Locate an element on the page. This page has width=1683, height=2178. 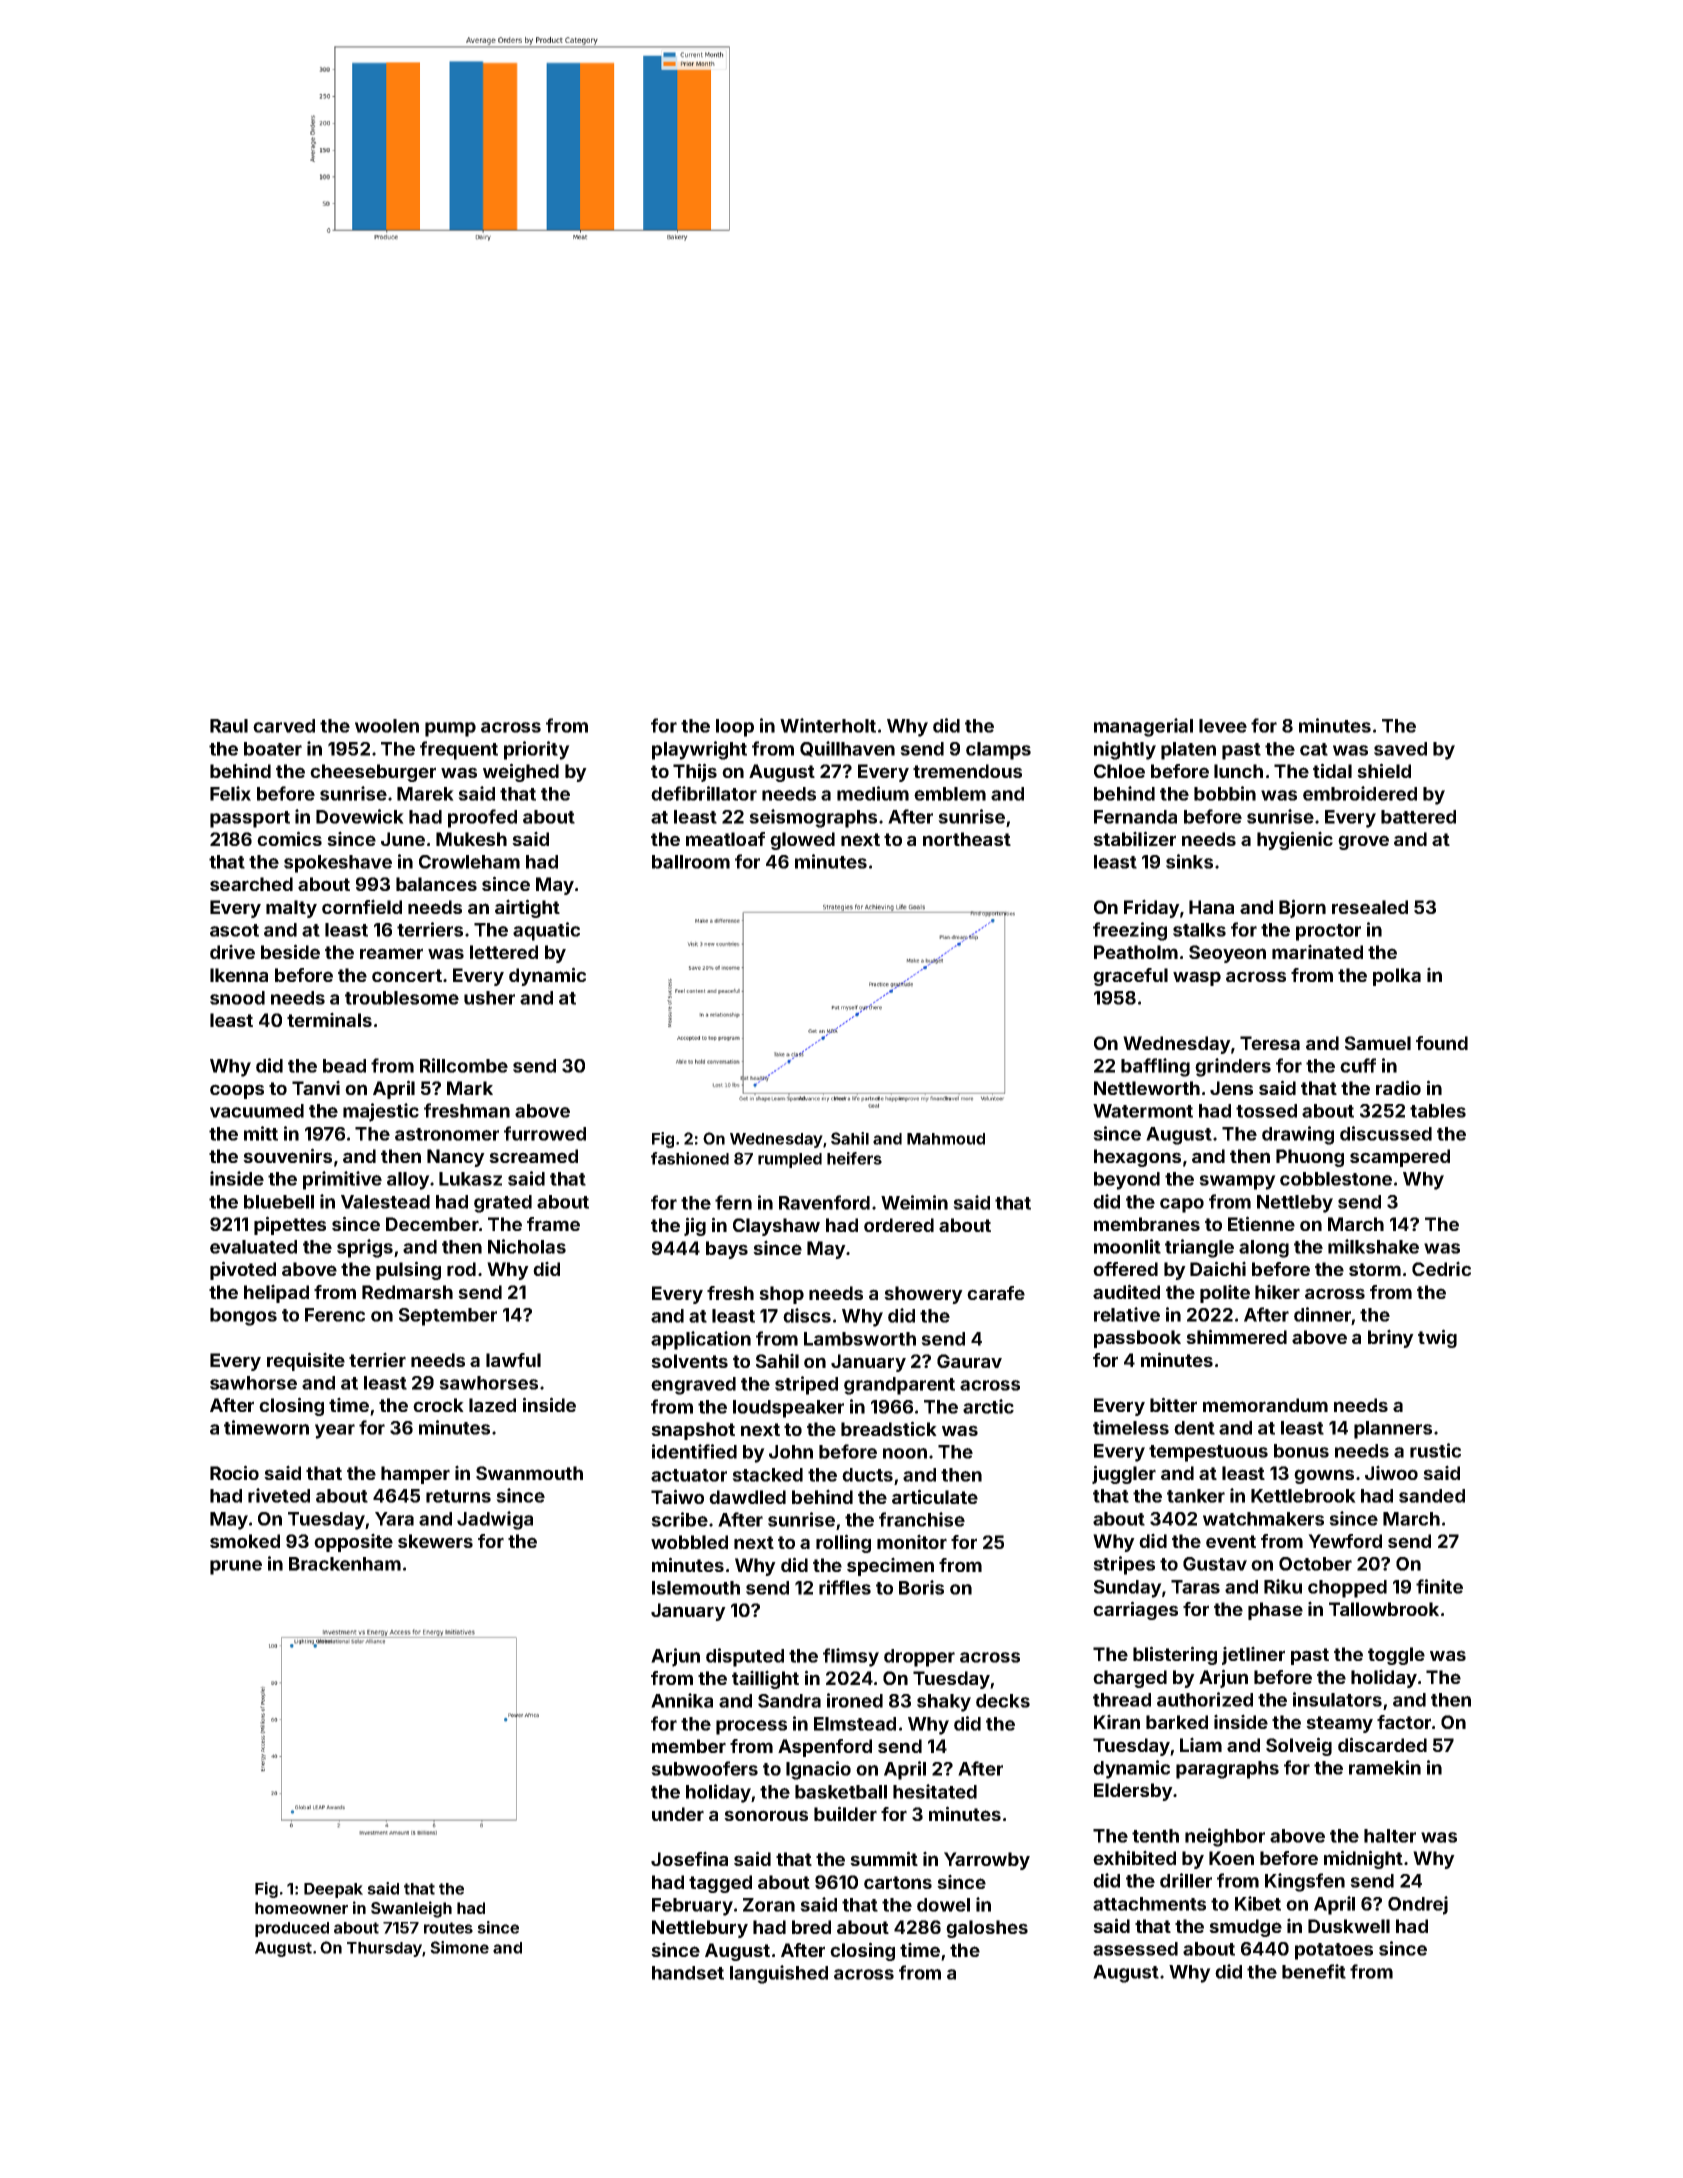
disputed is located at coordinates (745, 1657).
